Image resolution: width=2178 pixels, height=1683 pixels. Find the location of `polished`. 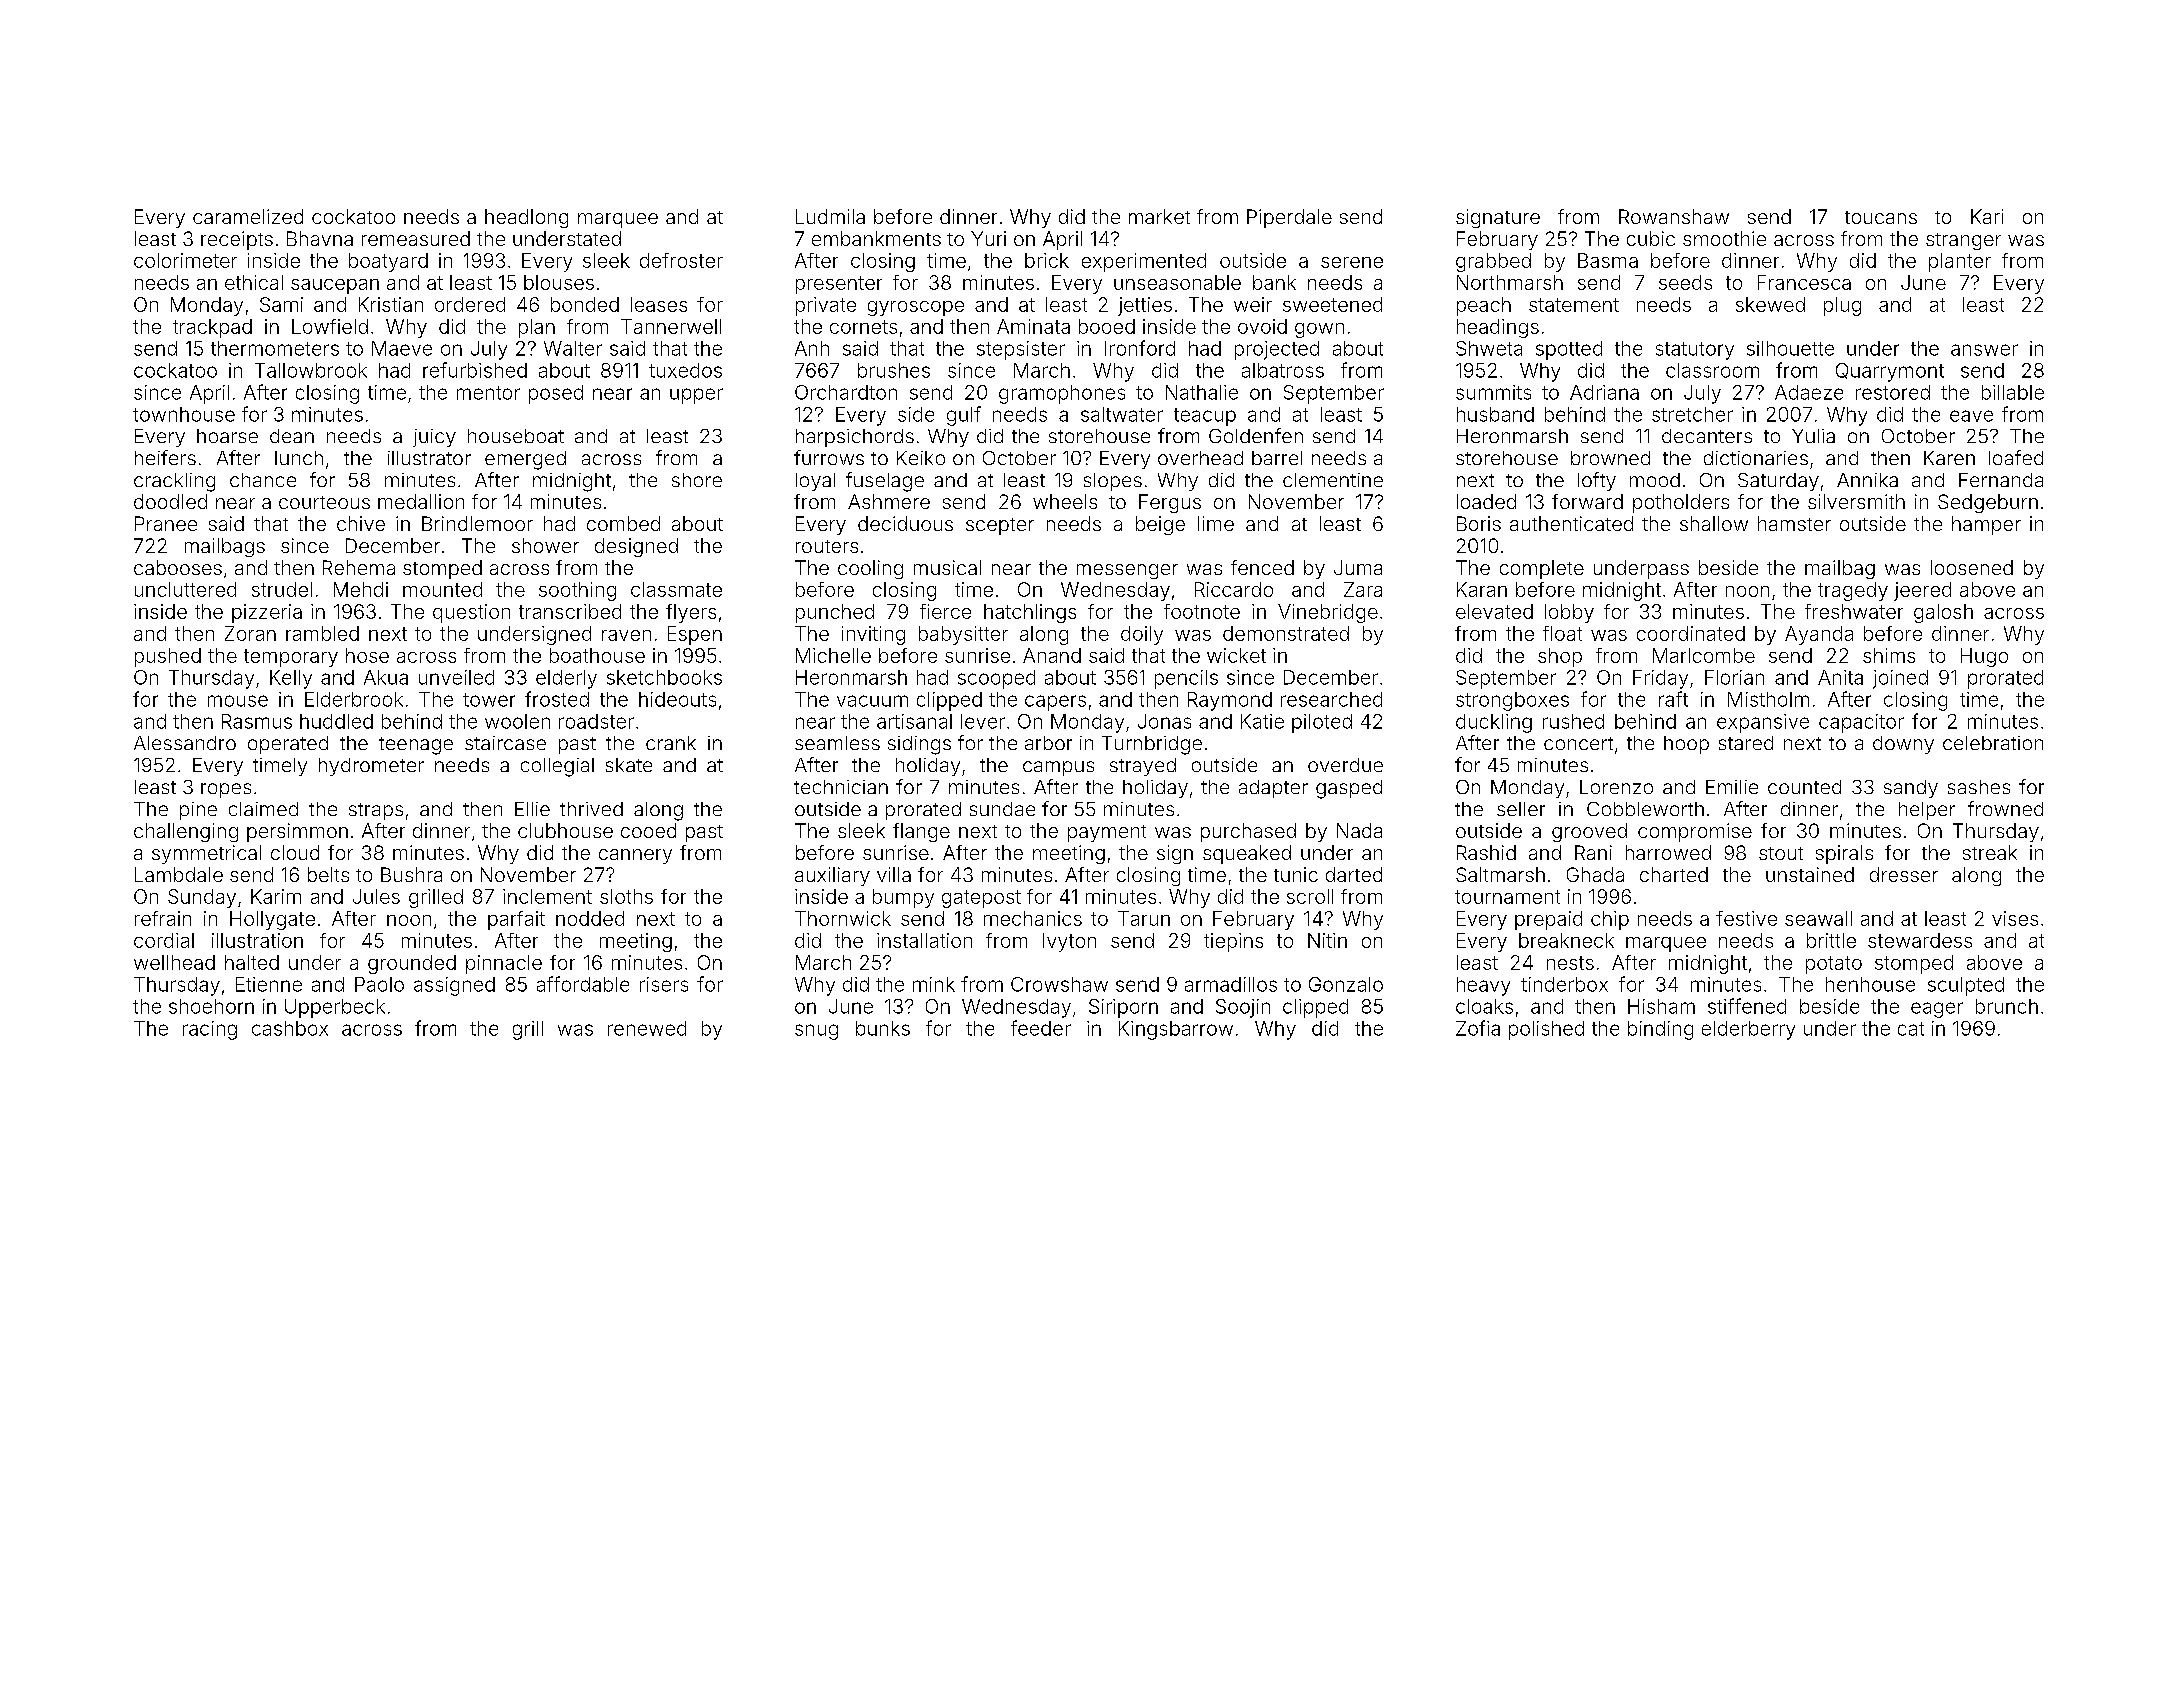

polished is located at coordinates (1546, 1030).
